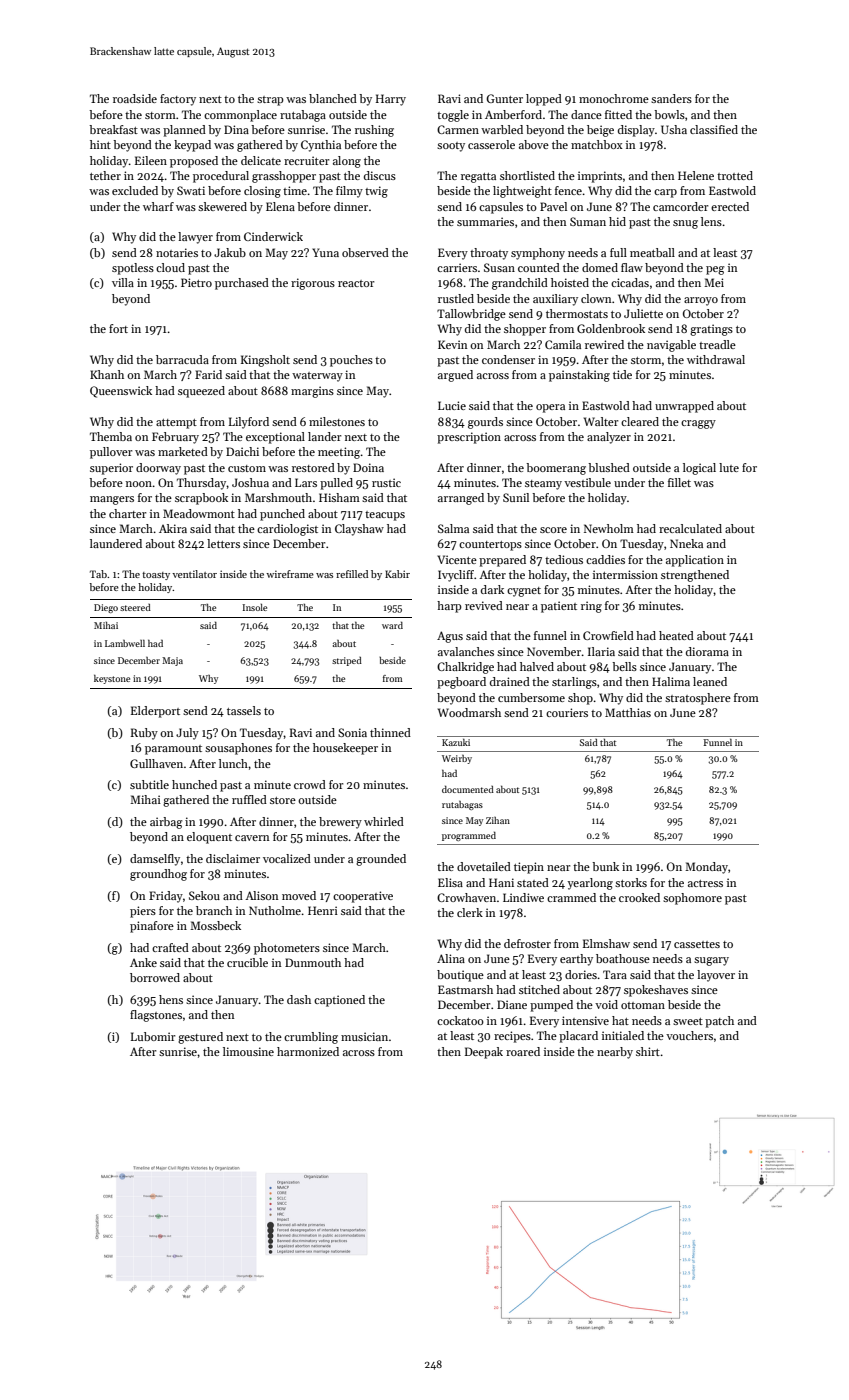  Describe the element at coordinates (368, 467) in the image. I see `Doina` at that location.
